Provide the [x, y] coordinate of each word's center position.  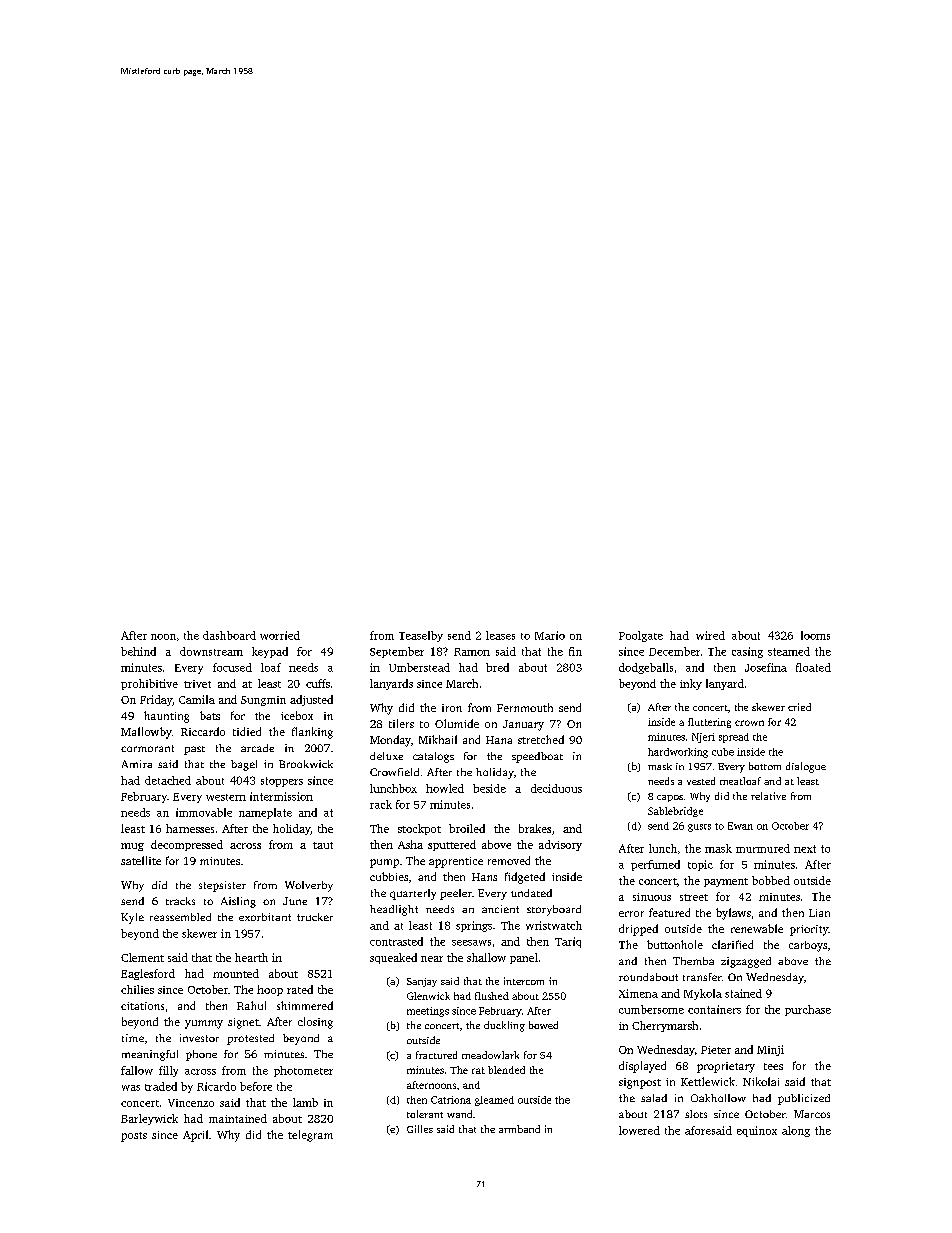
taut [323, 845]
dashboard [229, 635]
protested [250, 1039]
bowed [543, 1025]
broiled [467, 828]
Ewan [740, 826]
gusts [699, 828]
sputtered [452, 845]
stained [743, 993]
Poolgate [641, 636]
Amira [137, 764]
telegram [310, 1136]
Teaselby [421, 636]
